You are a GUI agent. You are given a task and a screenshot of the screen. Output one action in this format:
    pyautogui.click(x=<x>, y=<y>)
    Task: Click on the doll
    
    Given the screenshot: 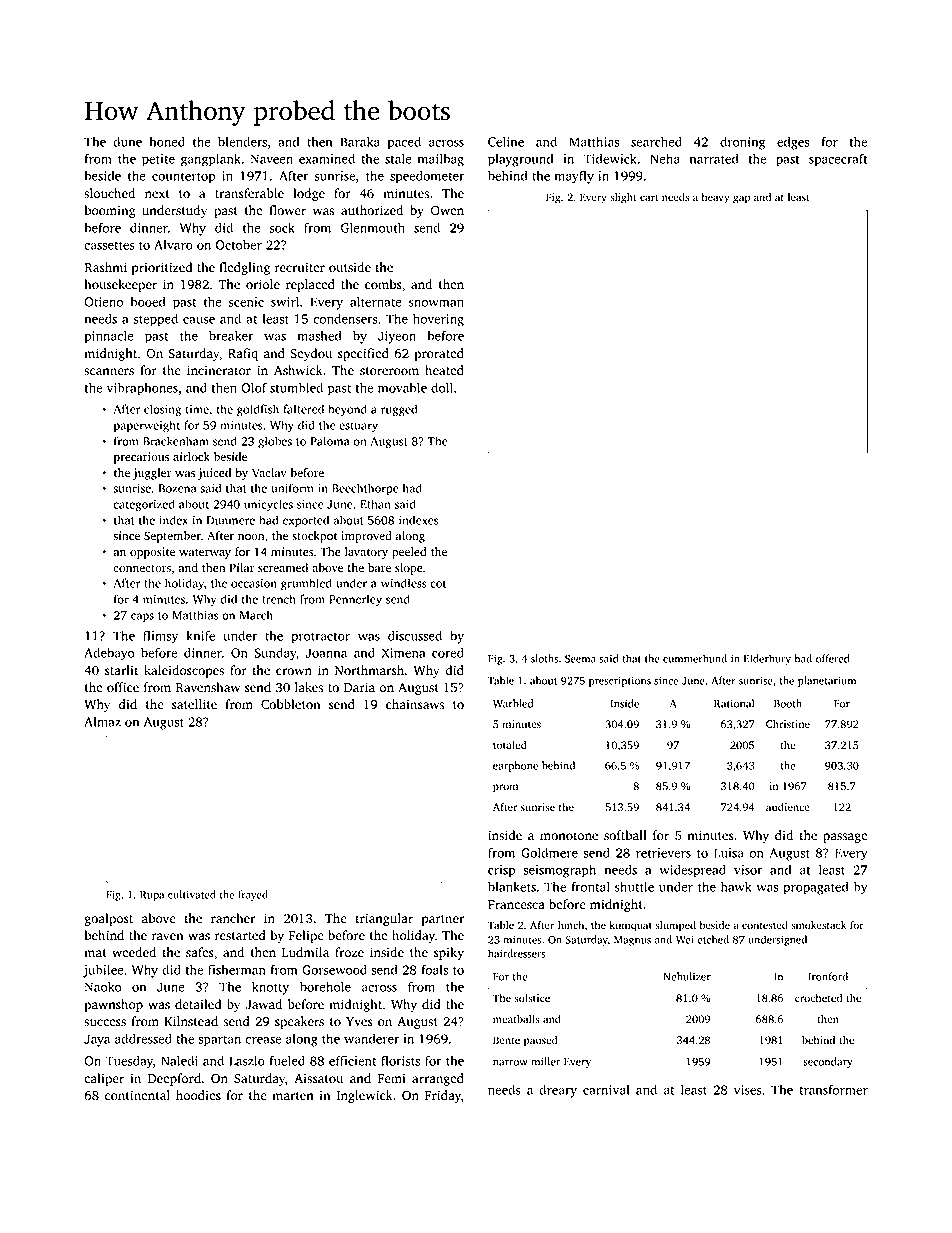 What is the action you would take?
    pyautogui.click(x=442, y=387)
